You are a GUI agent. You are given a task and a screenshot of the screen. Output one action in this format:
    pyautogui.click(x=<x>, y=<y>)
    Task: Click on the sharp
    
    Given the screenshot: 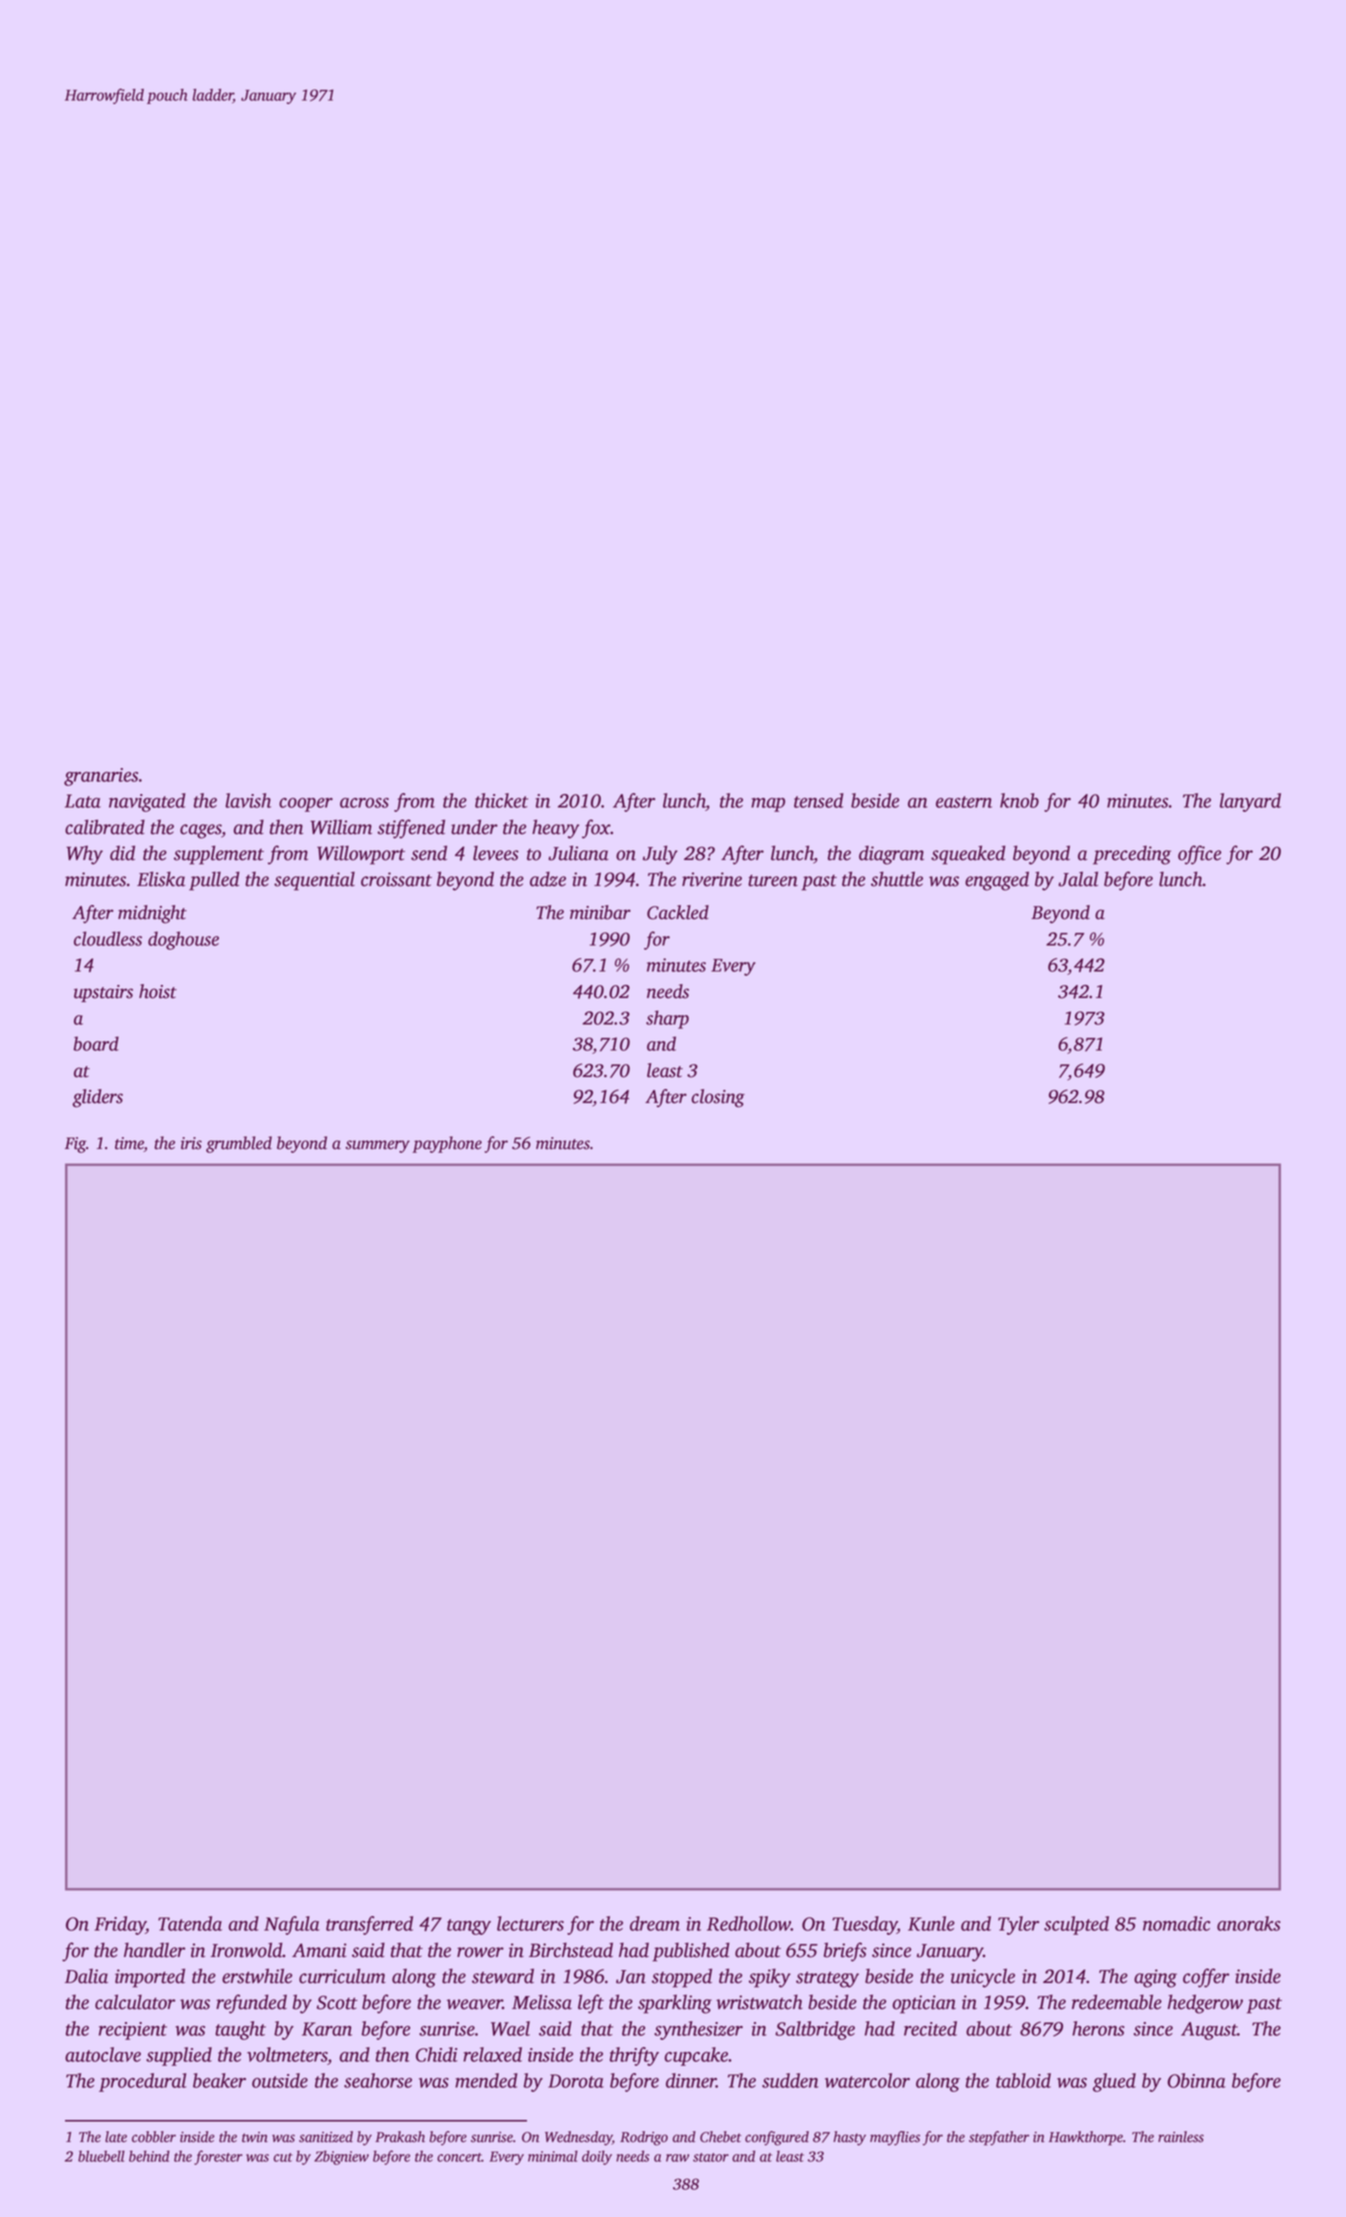 What is the action you would take?
    pyautogui.click(x=667, y=1019)
